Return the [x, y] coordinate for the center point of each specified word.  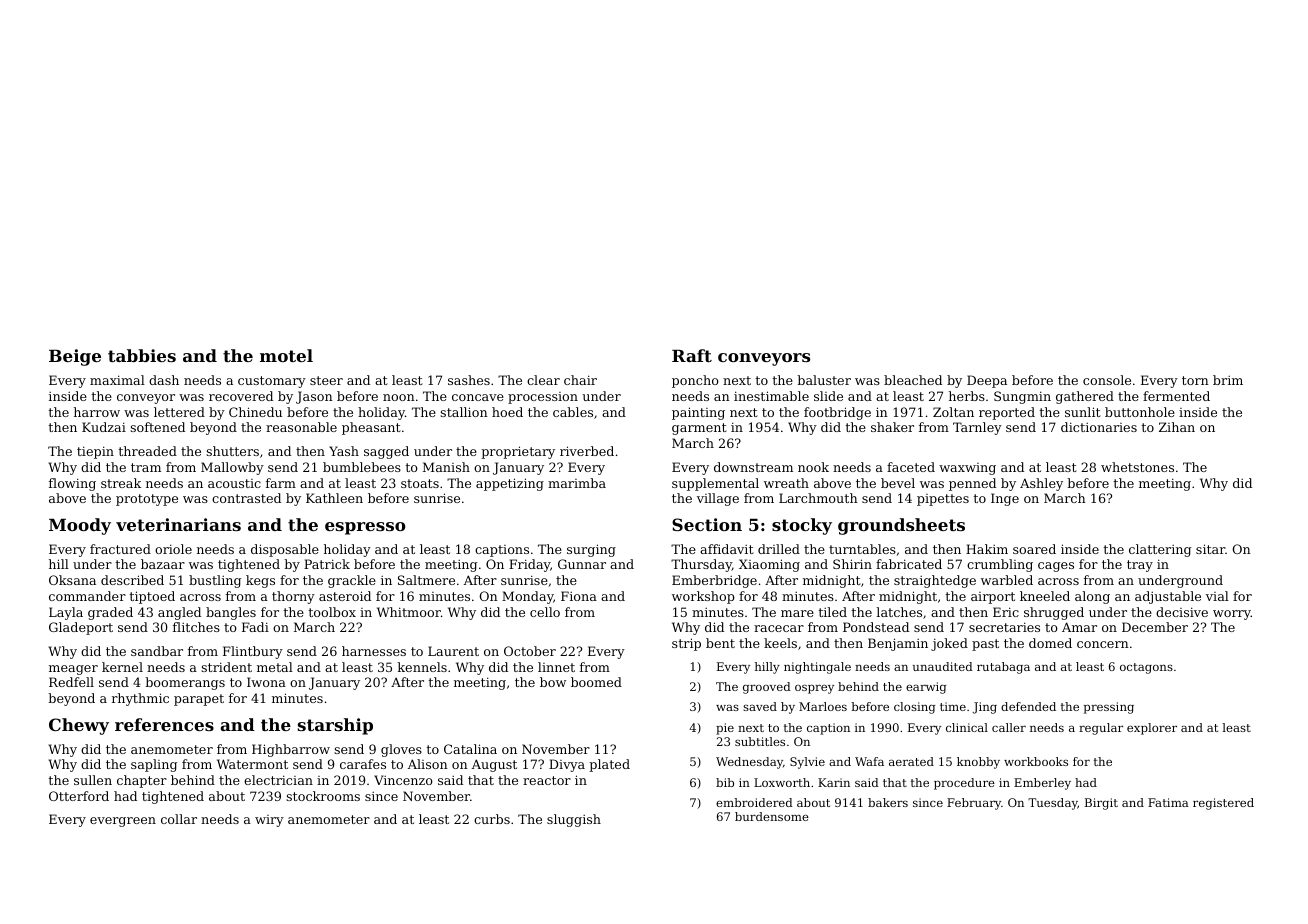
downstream [753, 467]
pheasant [371, 428]
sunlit [1083, 412]
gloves [401, 750]
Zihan [1177, 427]
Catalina [470, 749]
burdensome [772, 816]
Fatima [1168, 802]
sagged [386, 452]
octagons [1146, 668]
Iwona [266, 682]
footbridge [837, 413]
